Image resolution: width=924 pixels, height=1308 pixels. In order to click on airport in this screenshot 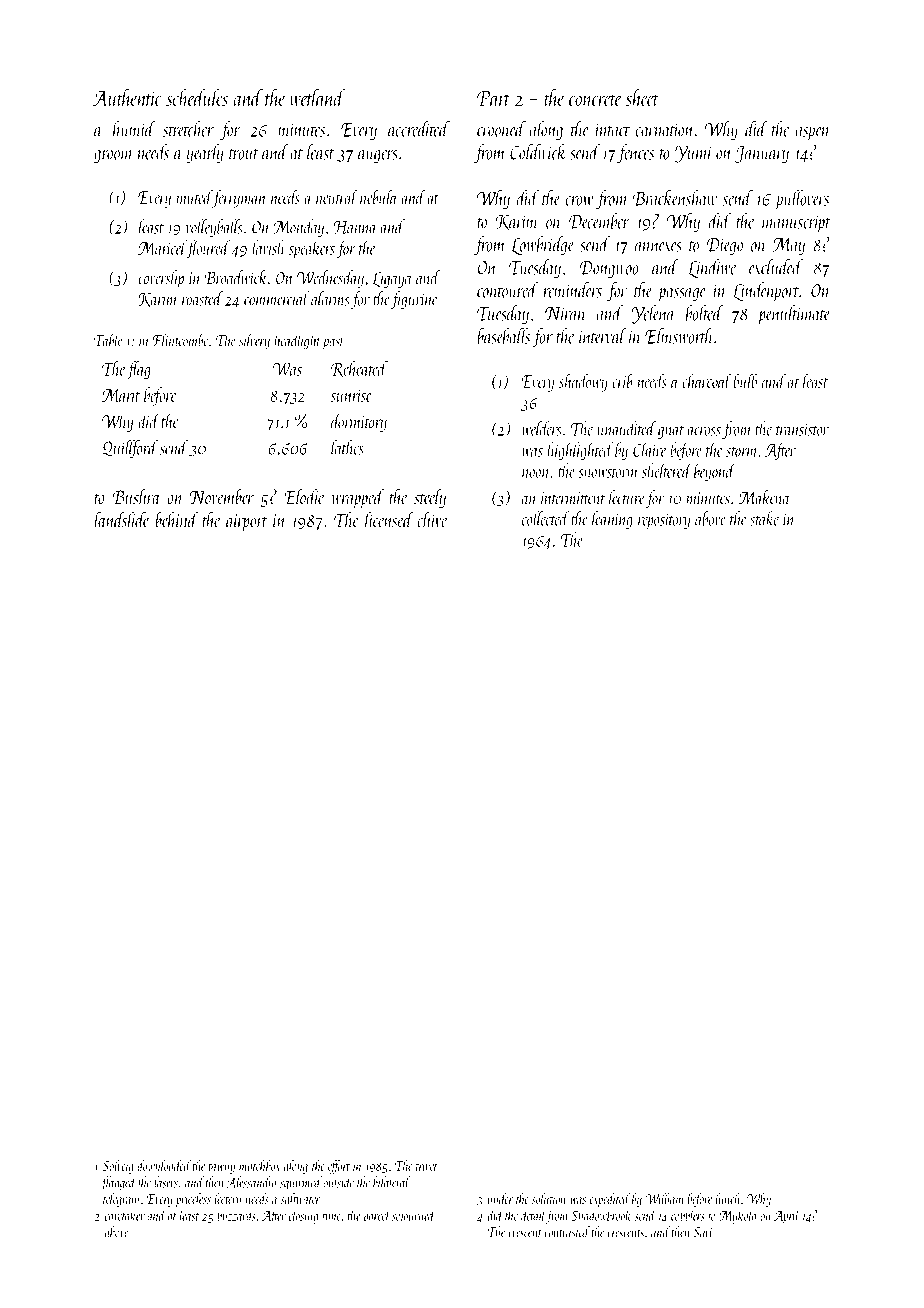, I will do `click(246, 523)`.
